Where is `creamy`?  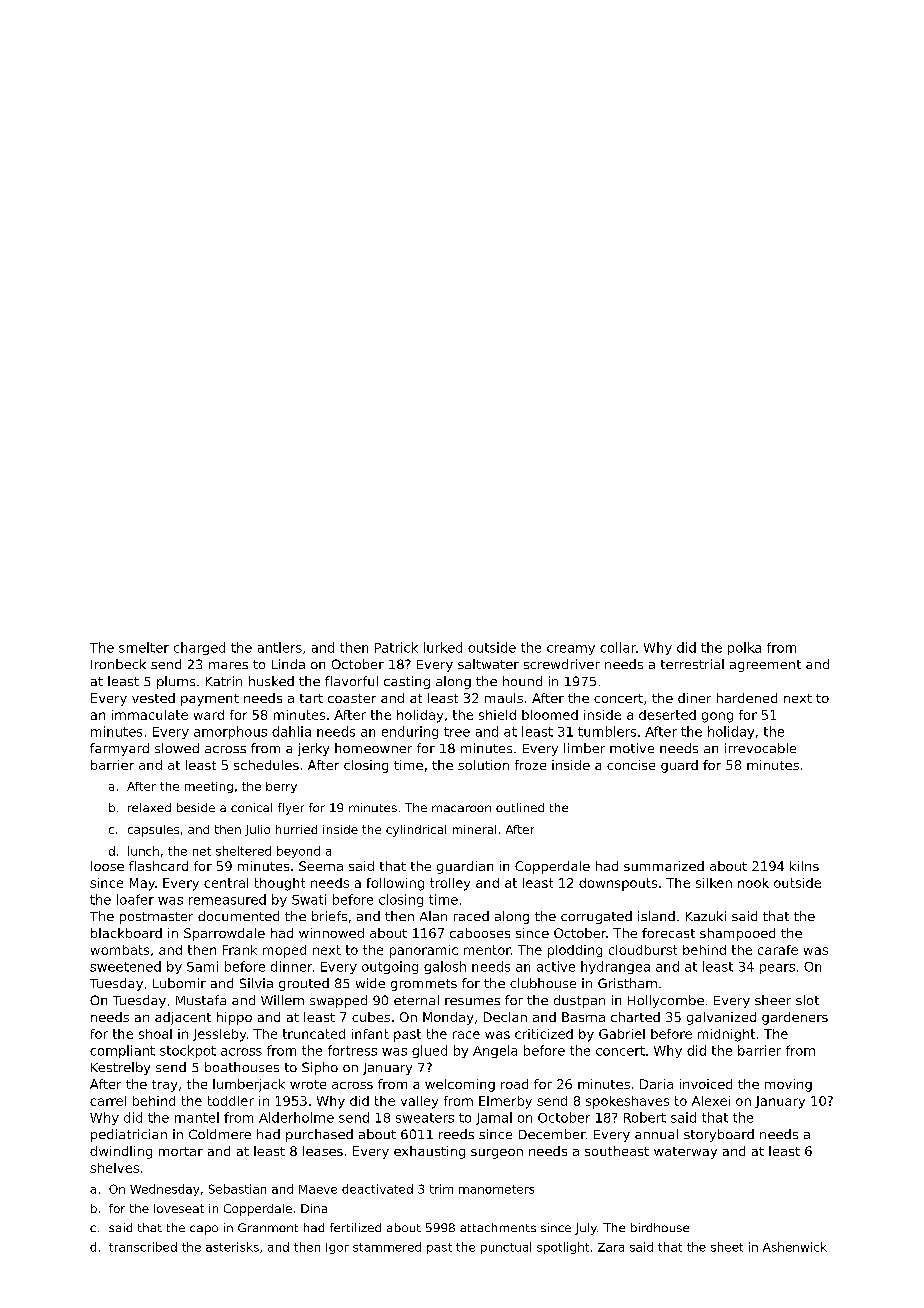 creamy is located at coordinates (571, 650).
